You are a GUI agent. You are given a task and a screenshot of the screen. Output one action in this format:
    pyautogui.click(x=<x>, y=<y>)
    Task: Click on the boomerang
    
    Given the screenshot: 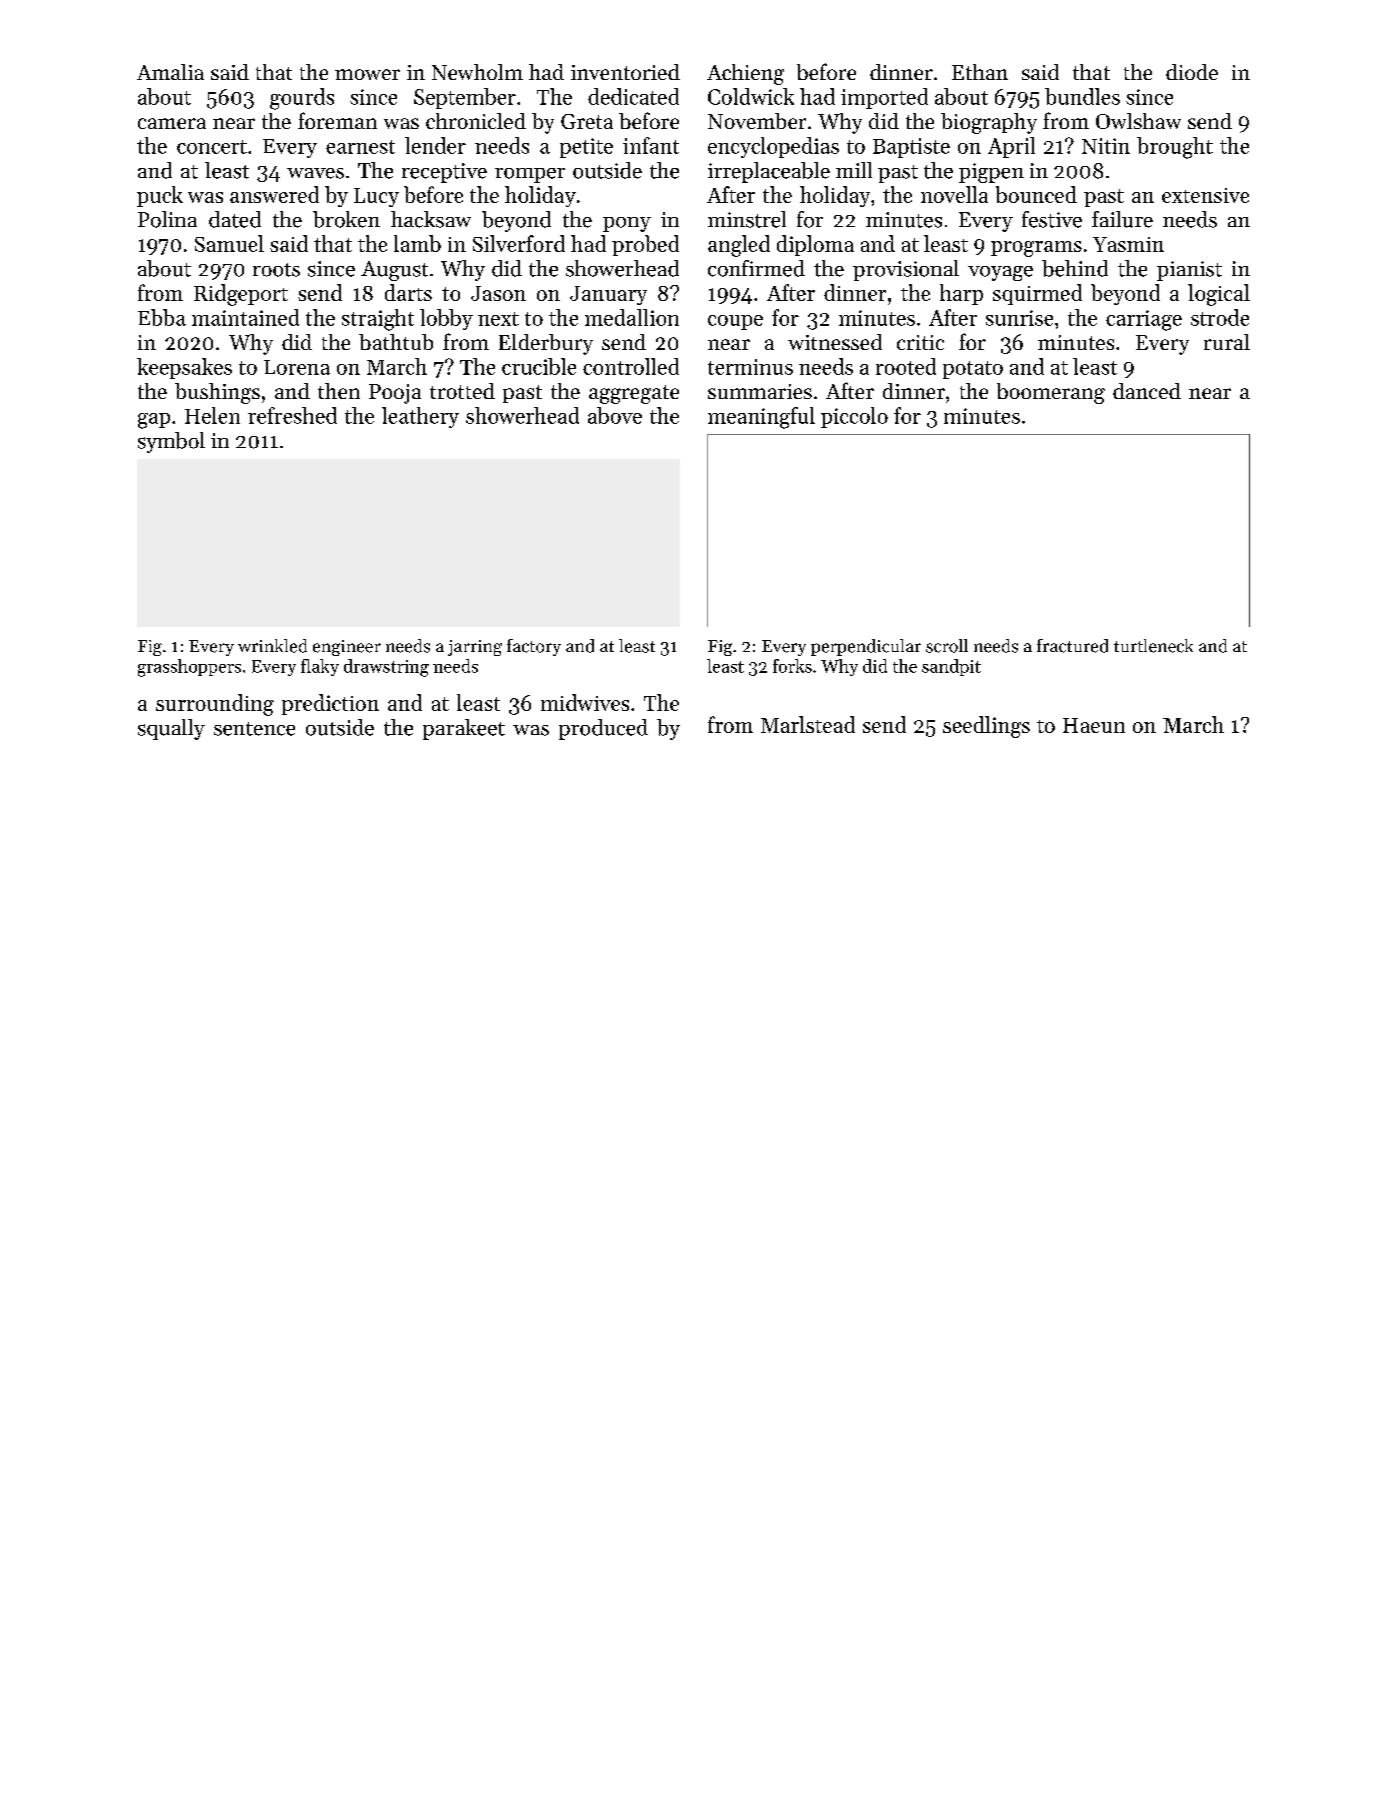 What is the action you would take?
    pyautogui.click(x=1051, y=393)
